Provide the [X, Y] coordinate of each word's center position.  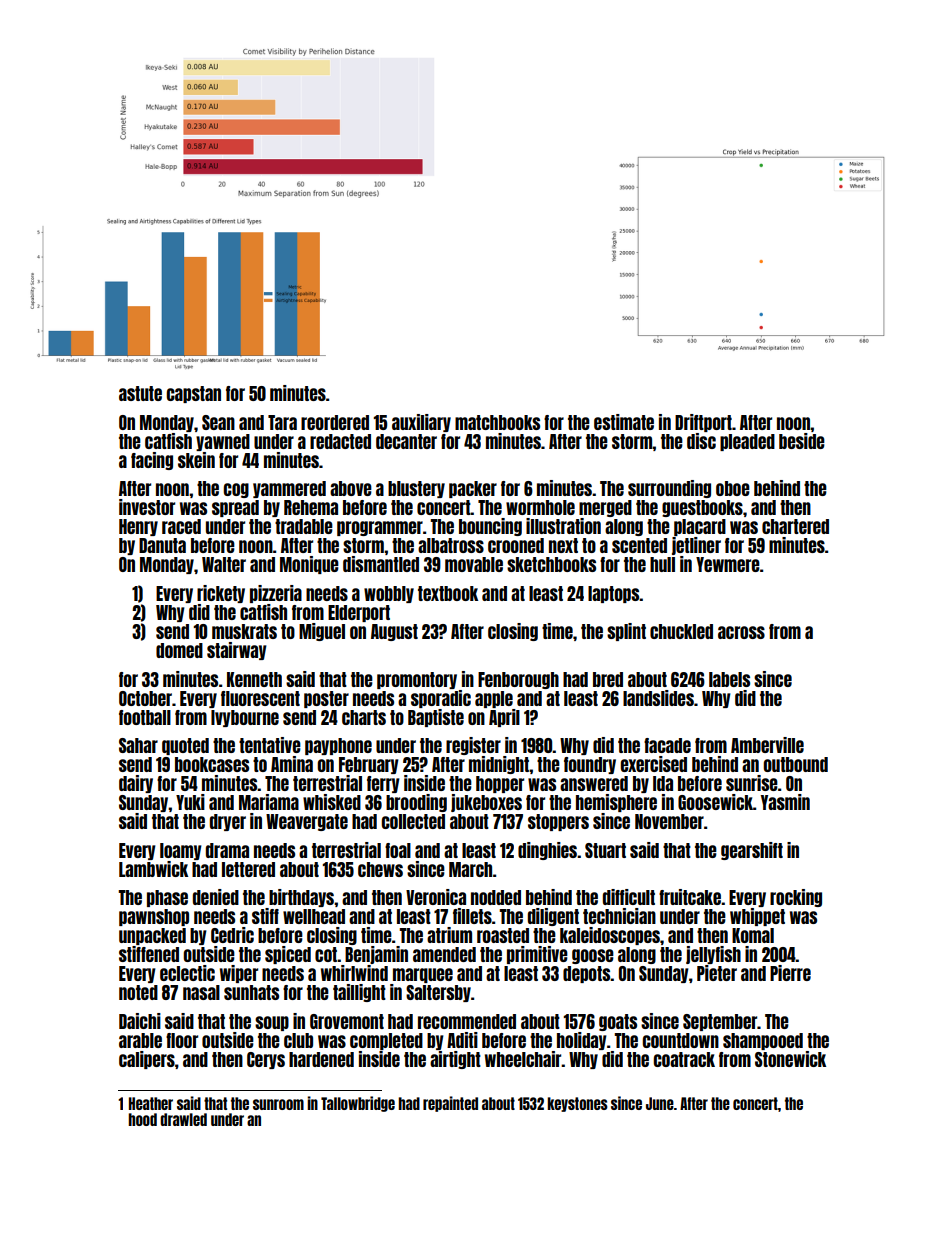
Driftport [703, 423]
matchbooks [497, 422]
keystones [577, 1104]
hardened [321, 1059]
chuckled [681, 631]
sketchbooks [551, 564]
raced [181, 526]
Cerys [266, 1060]
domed [179, 650]
